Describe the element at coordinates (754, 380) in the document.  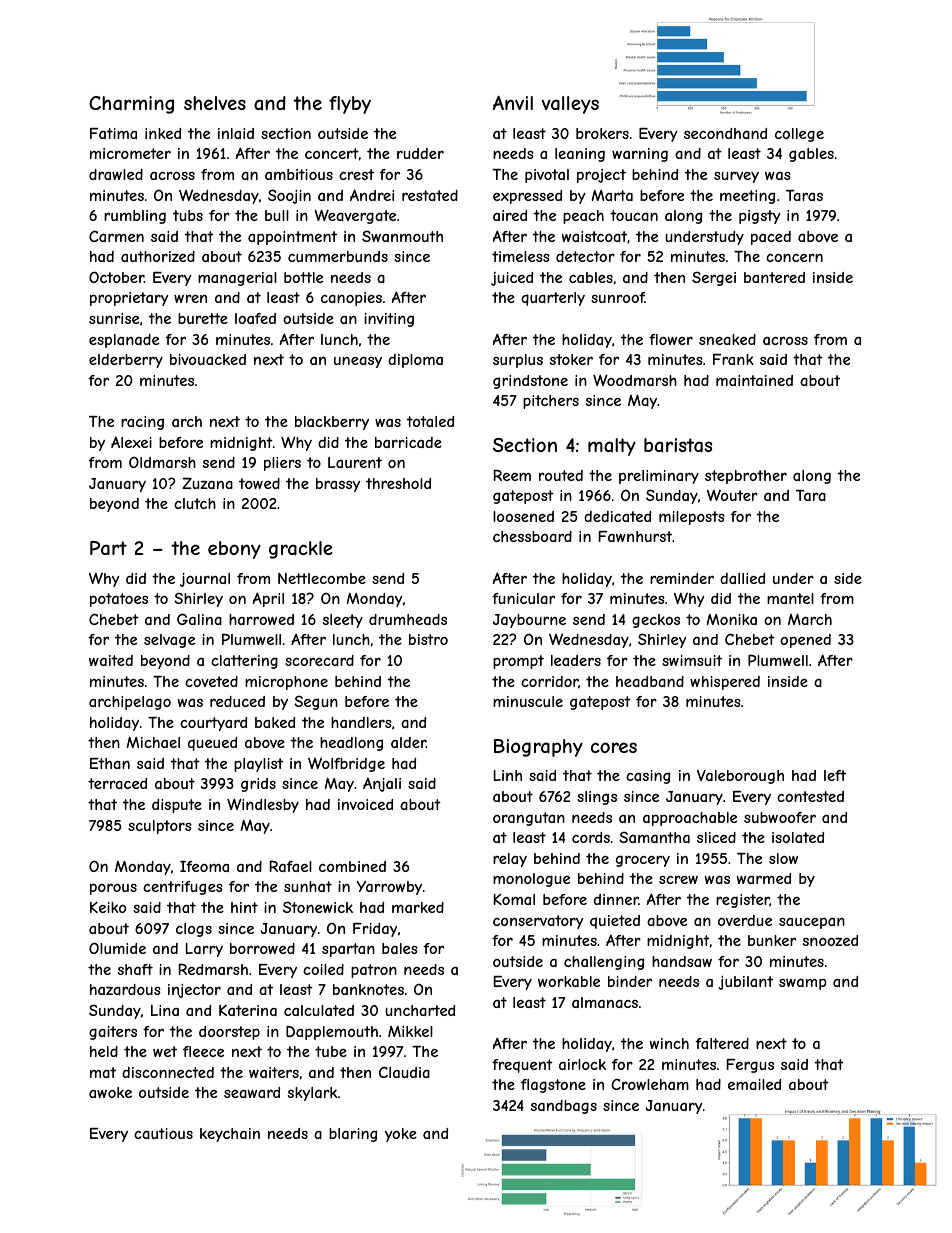
I see `maintained` at that location.
